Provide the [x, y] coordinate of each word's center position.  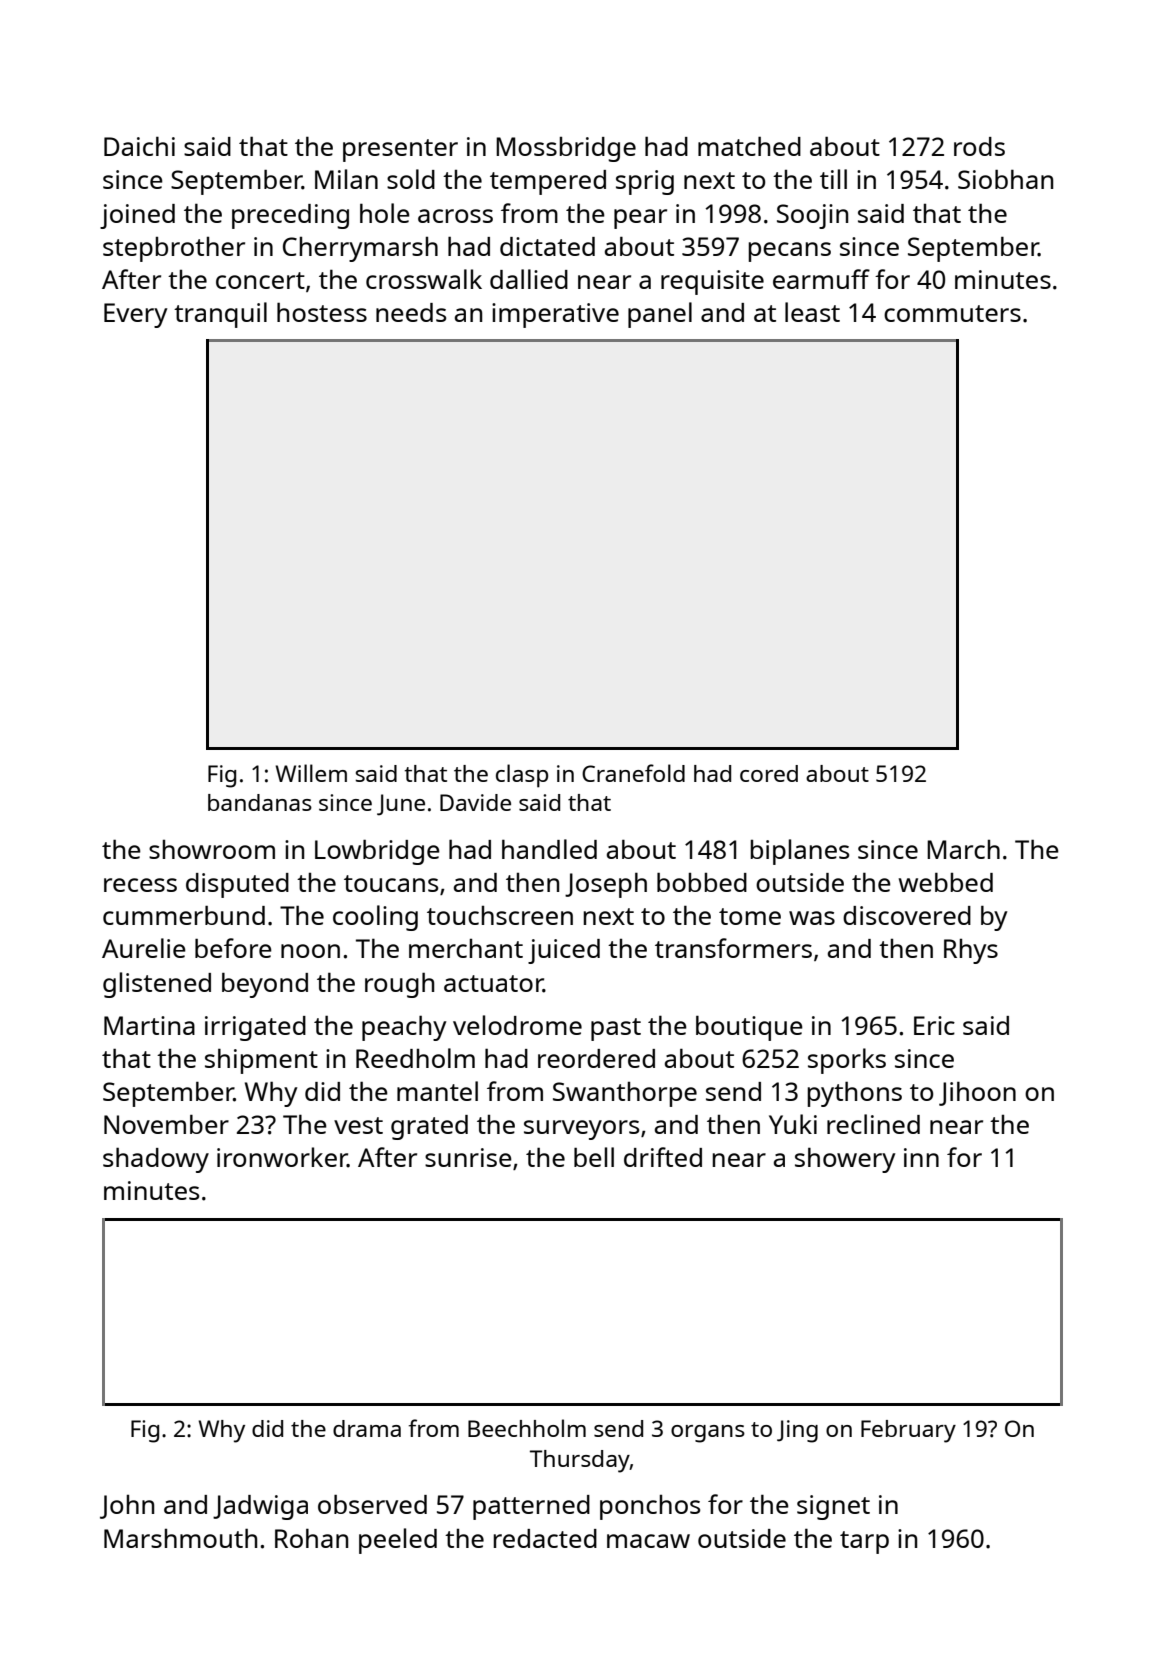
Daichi [139, 146]
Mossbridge [566, 149]
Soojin [812, 216]
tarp [864, 1542]
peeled [398, 1541]
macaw [648, 1541]
